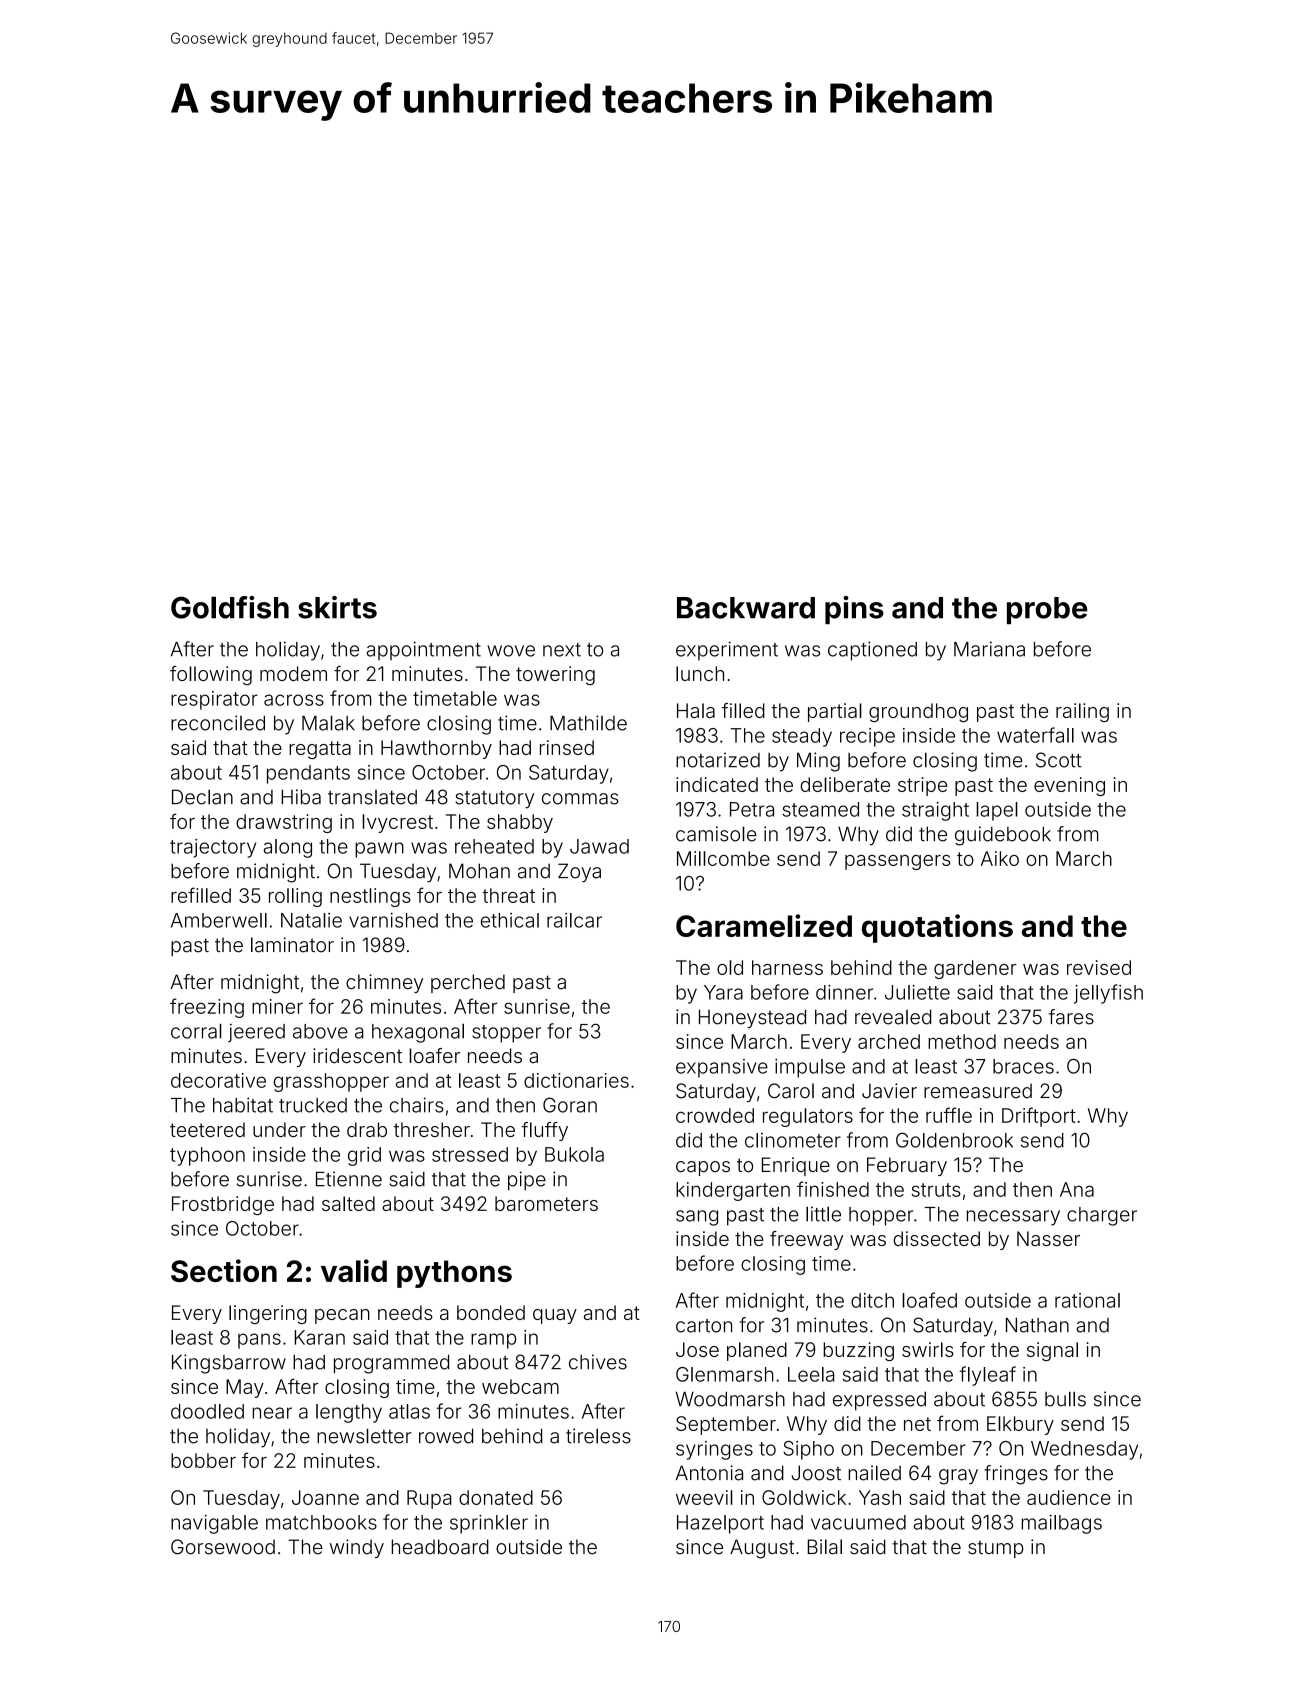 The width and height of the image is (1315, 1702). What do you see at coordinates (1048, 1238) in the image?
I see `Nasser` at bounding box center [1048, 1238].
